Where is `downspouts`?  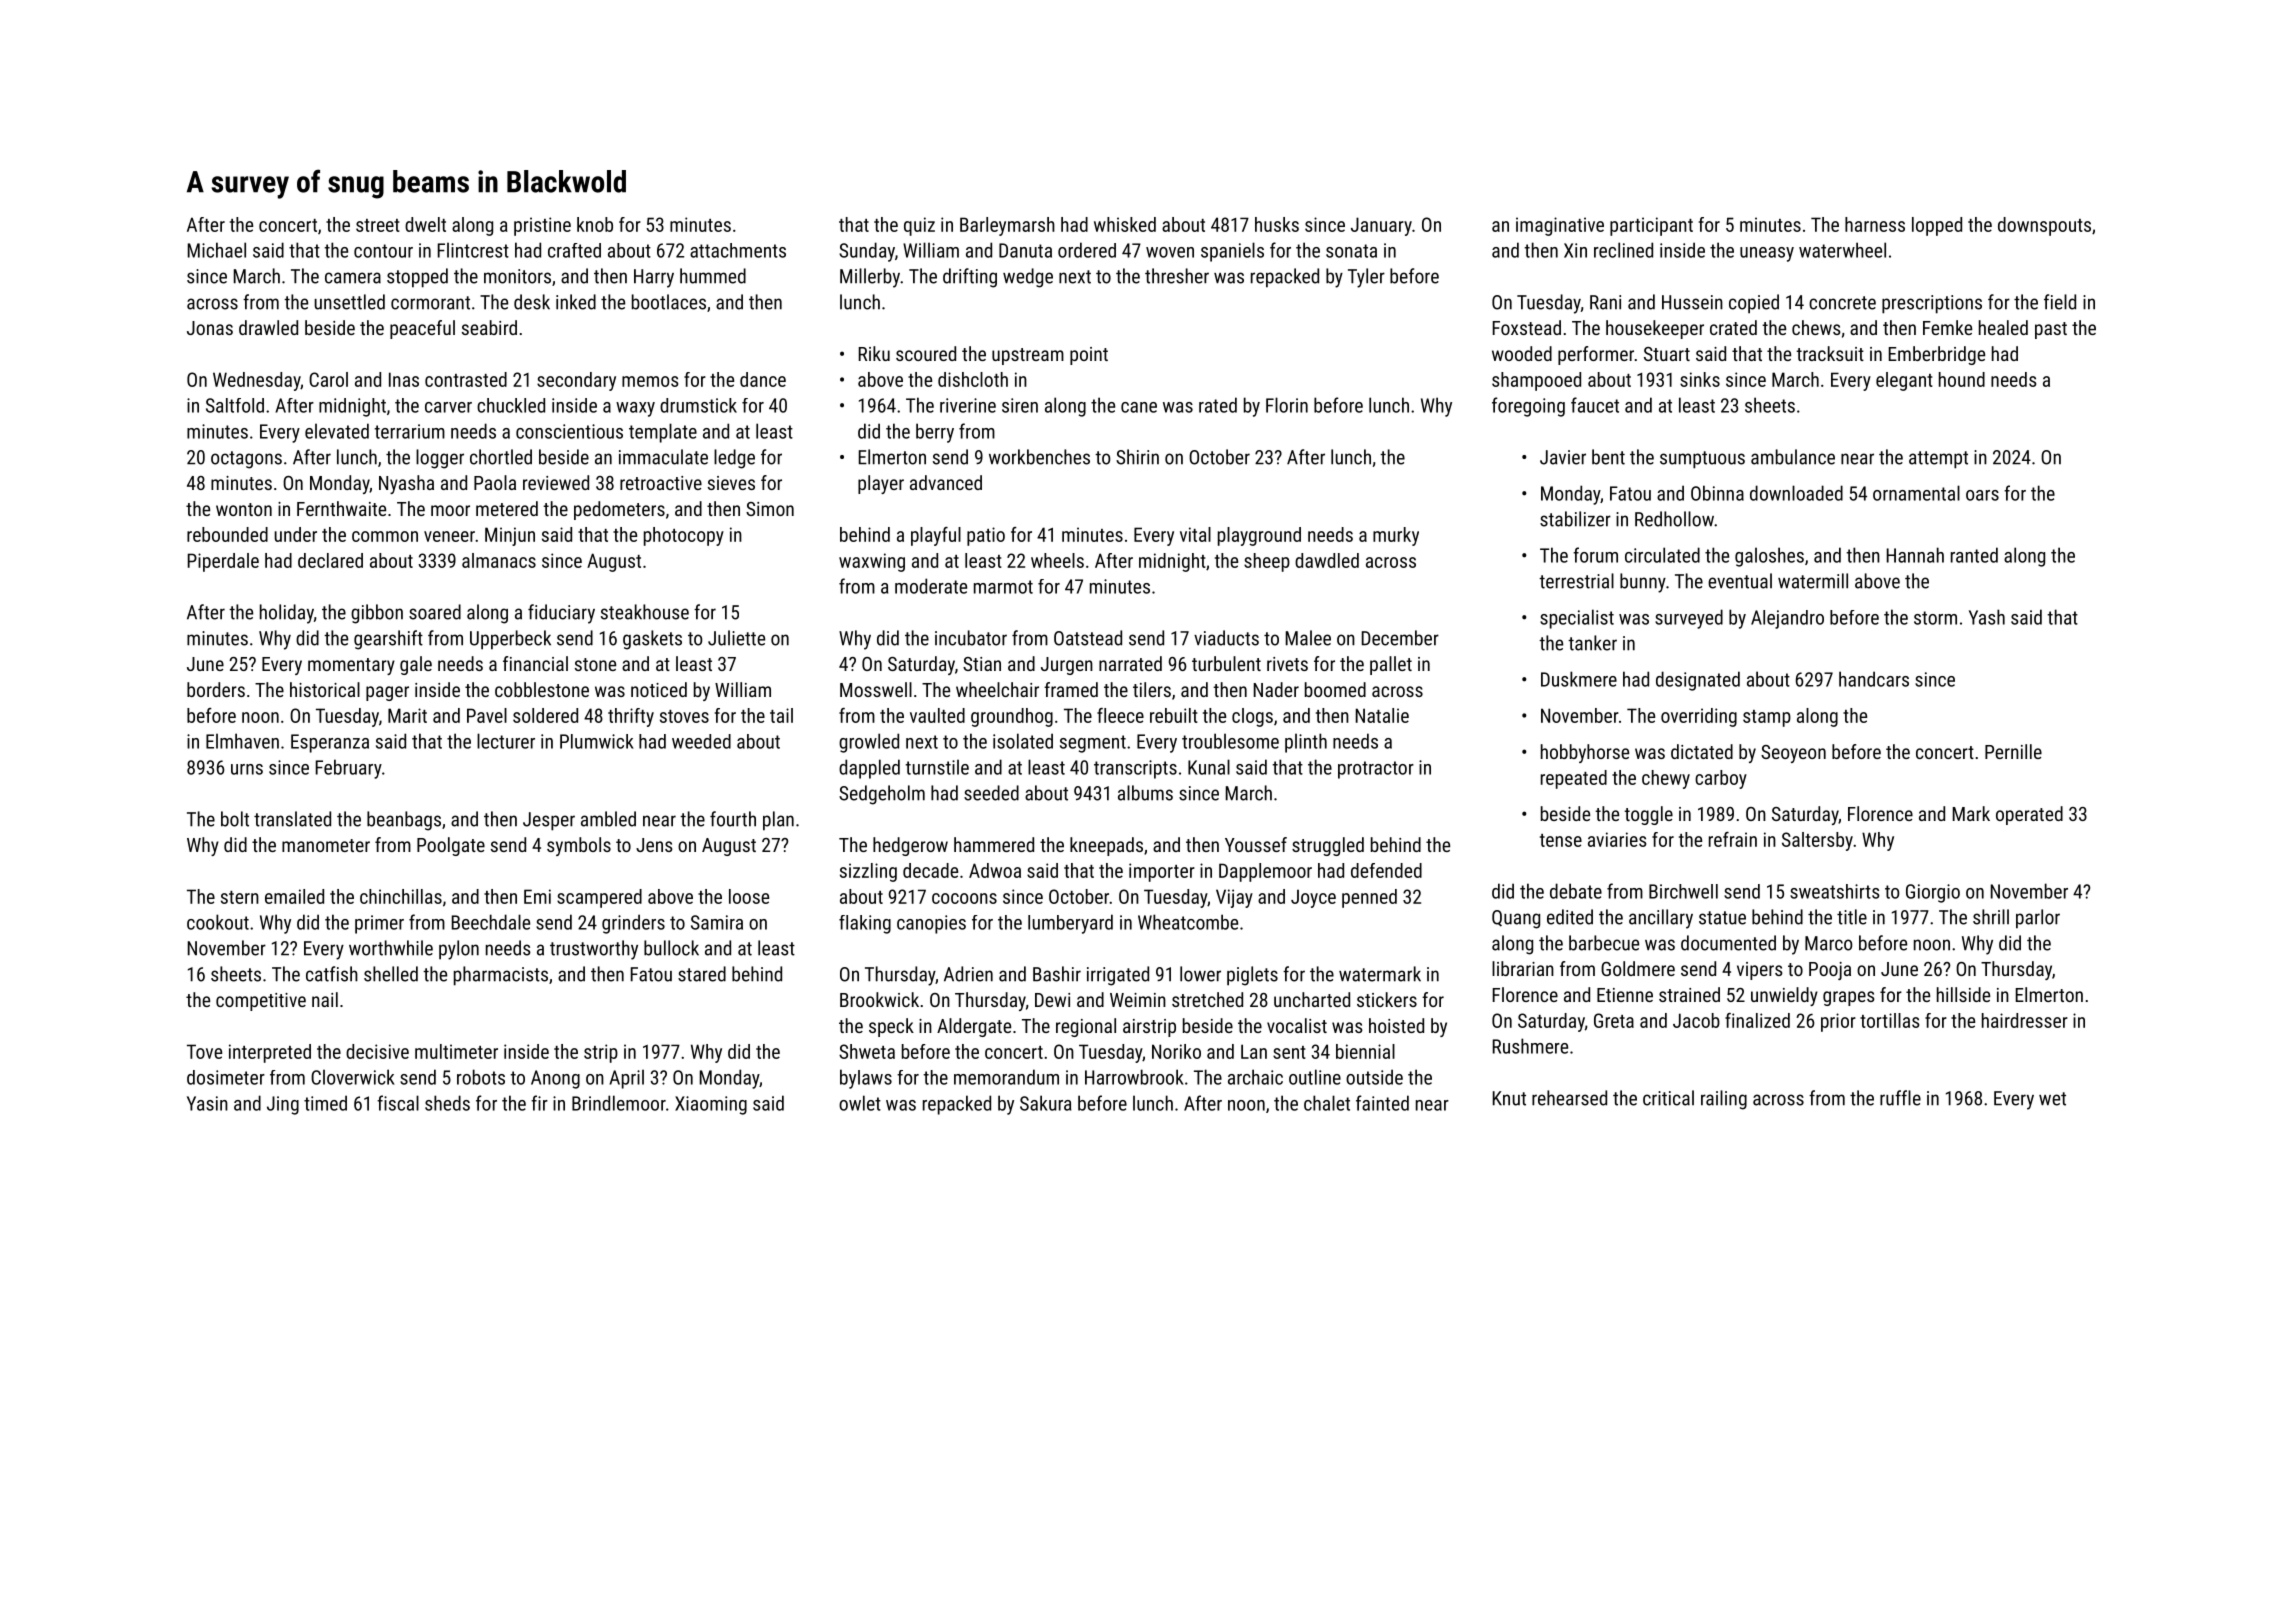 downspouts is located at coordinates (2044, 226).
